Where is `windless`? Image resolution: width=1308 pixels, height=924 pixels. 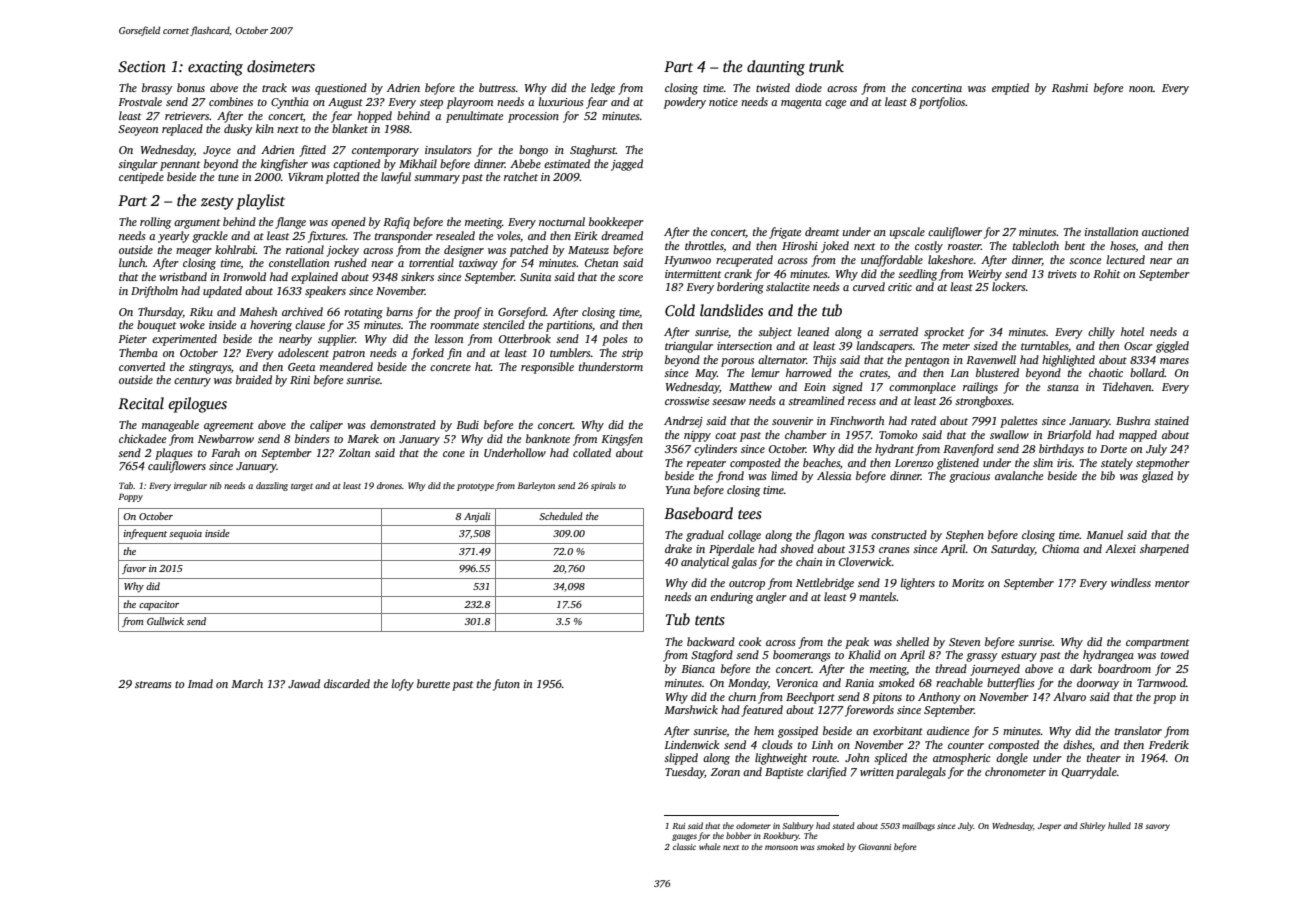 windless is located at coordinates (1131, 582).
